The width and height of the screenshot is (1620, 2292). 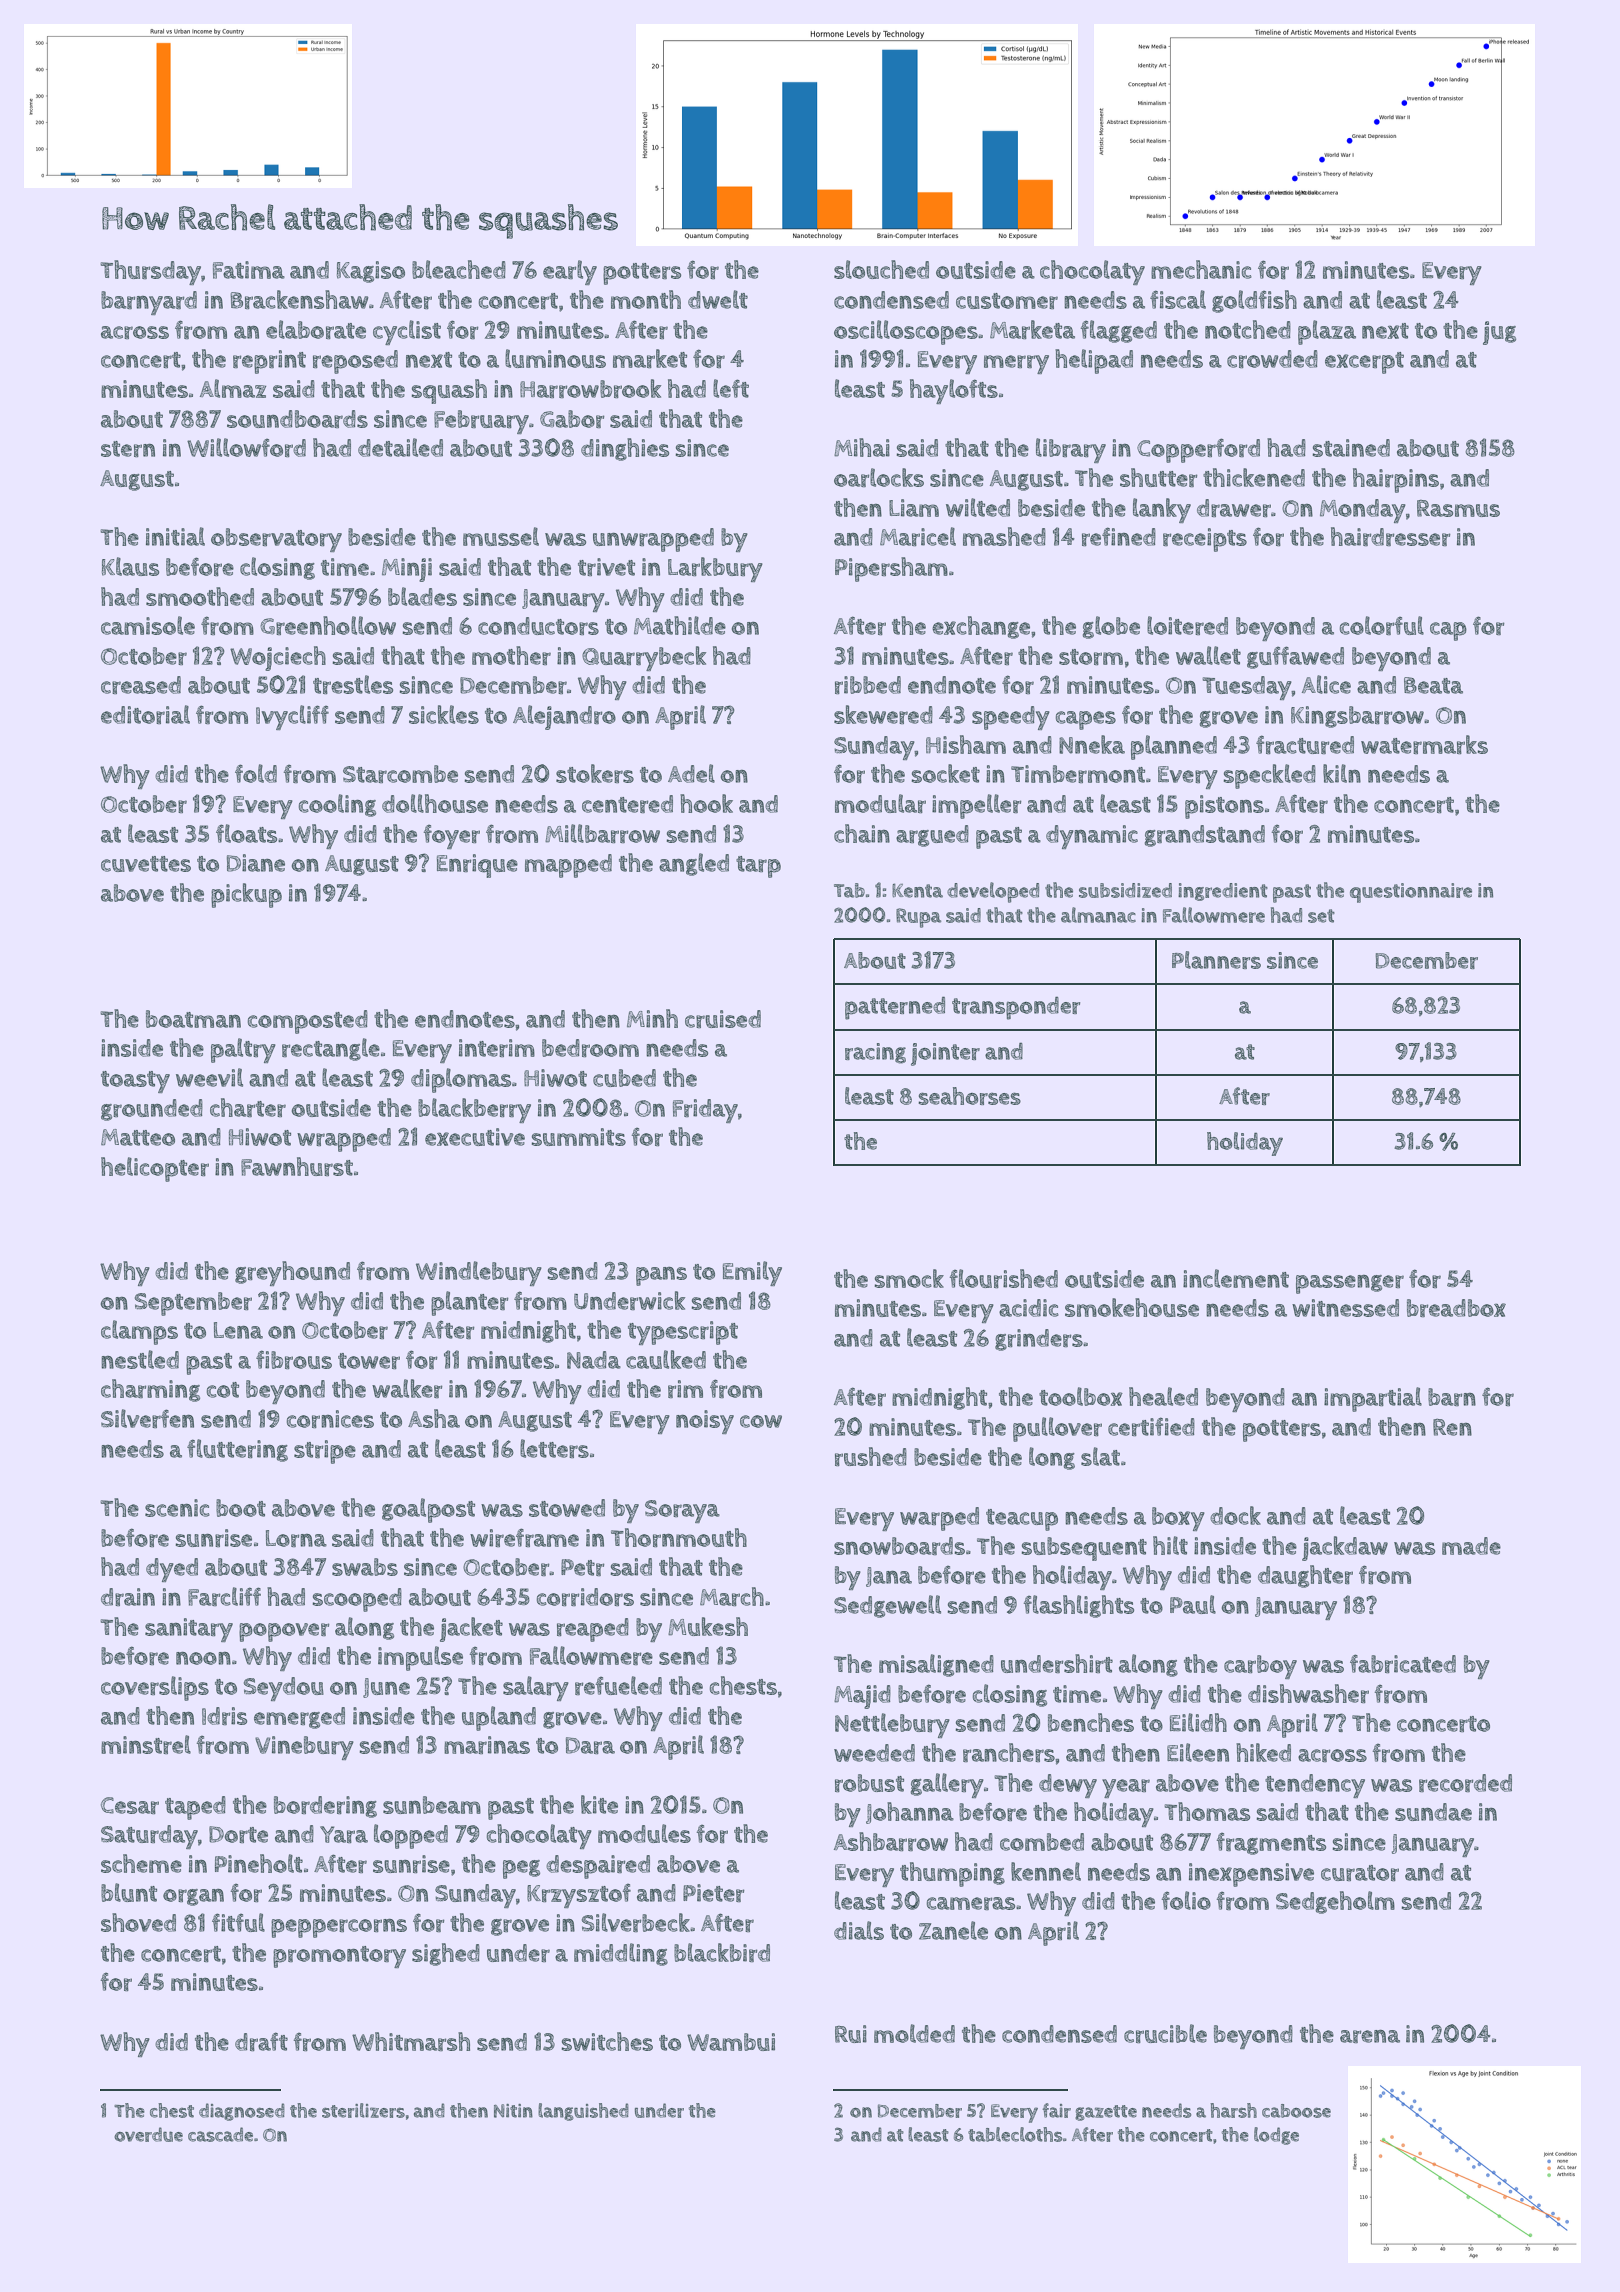 What do you see at coordinates (1411, 893) in the screenshot?
I see `questionnaire` at bounding box center [1411, 893].
